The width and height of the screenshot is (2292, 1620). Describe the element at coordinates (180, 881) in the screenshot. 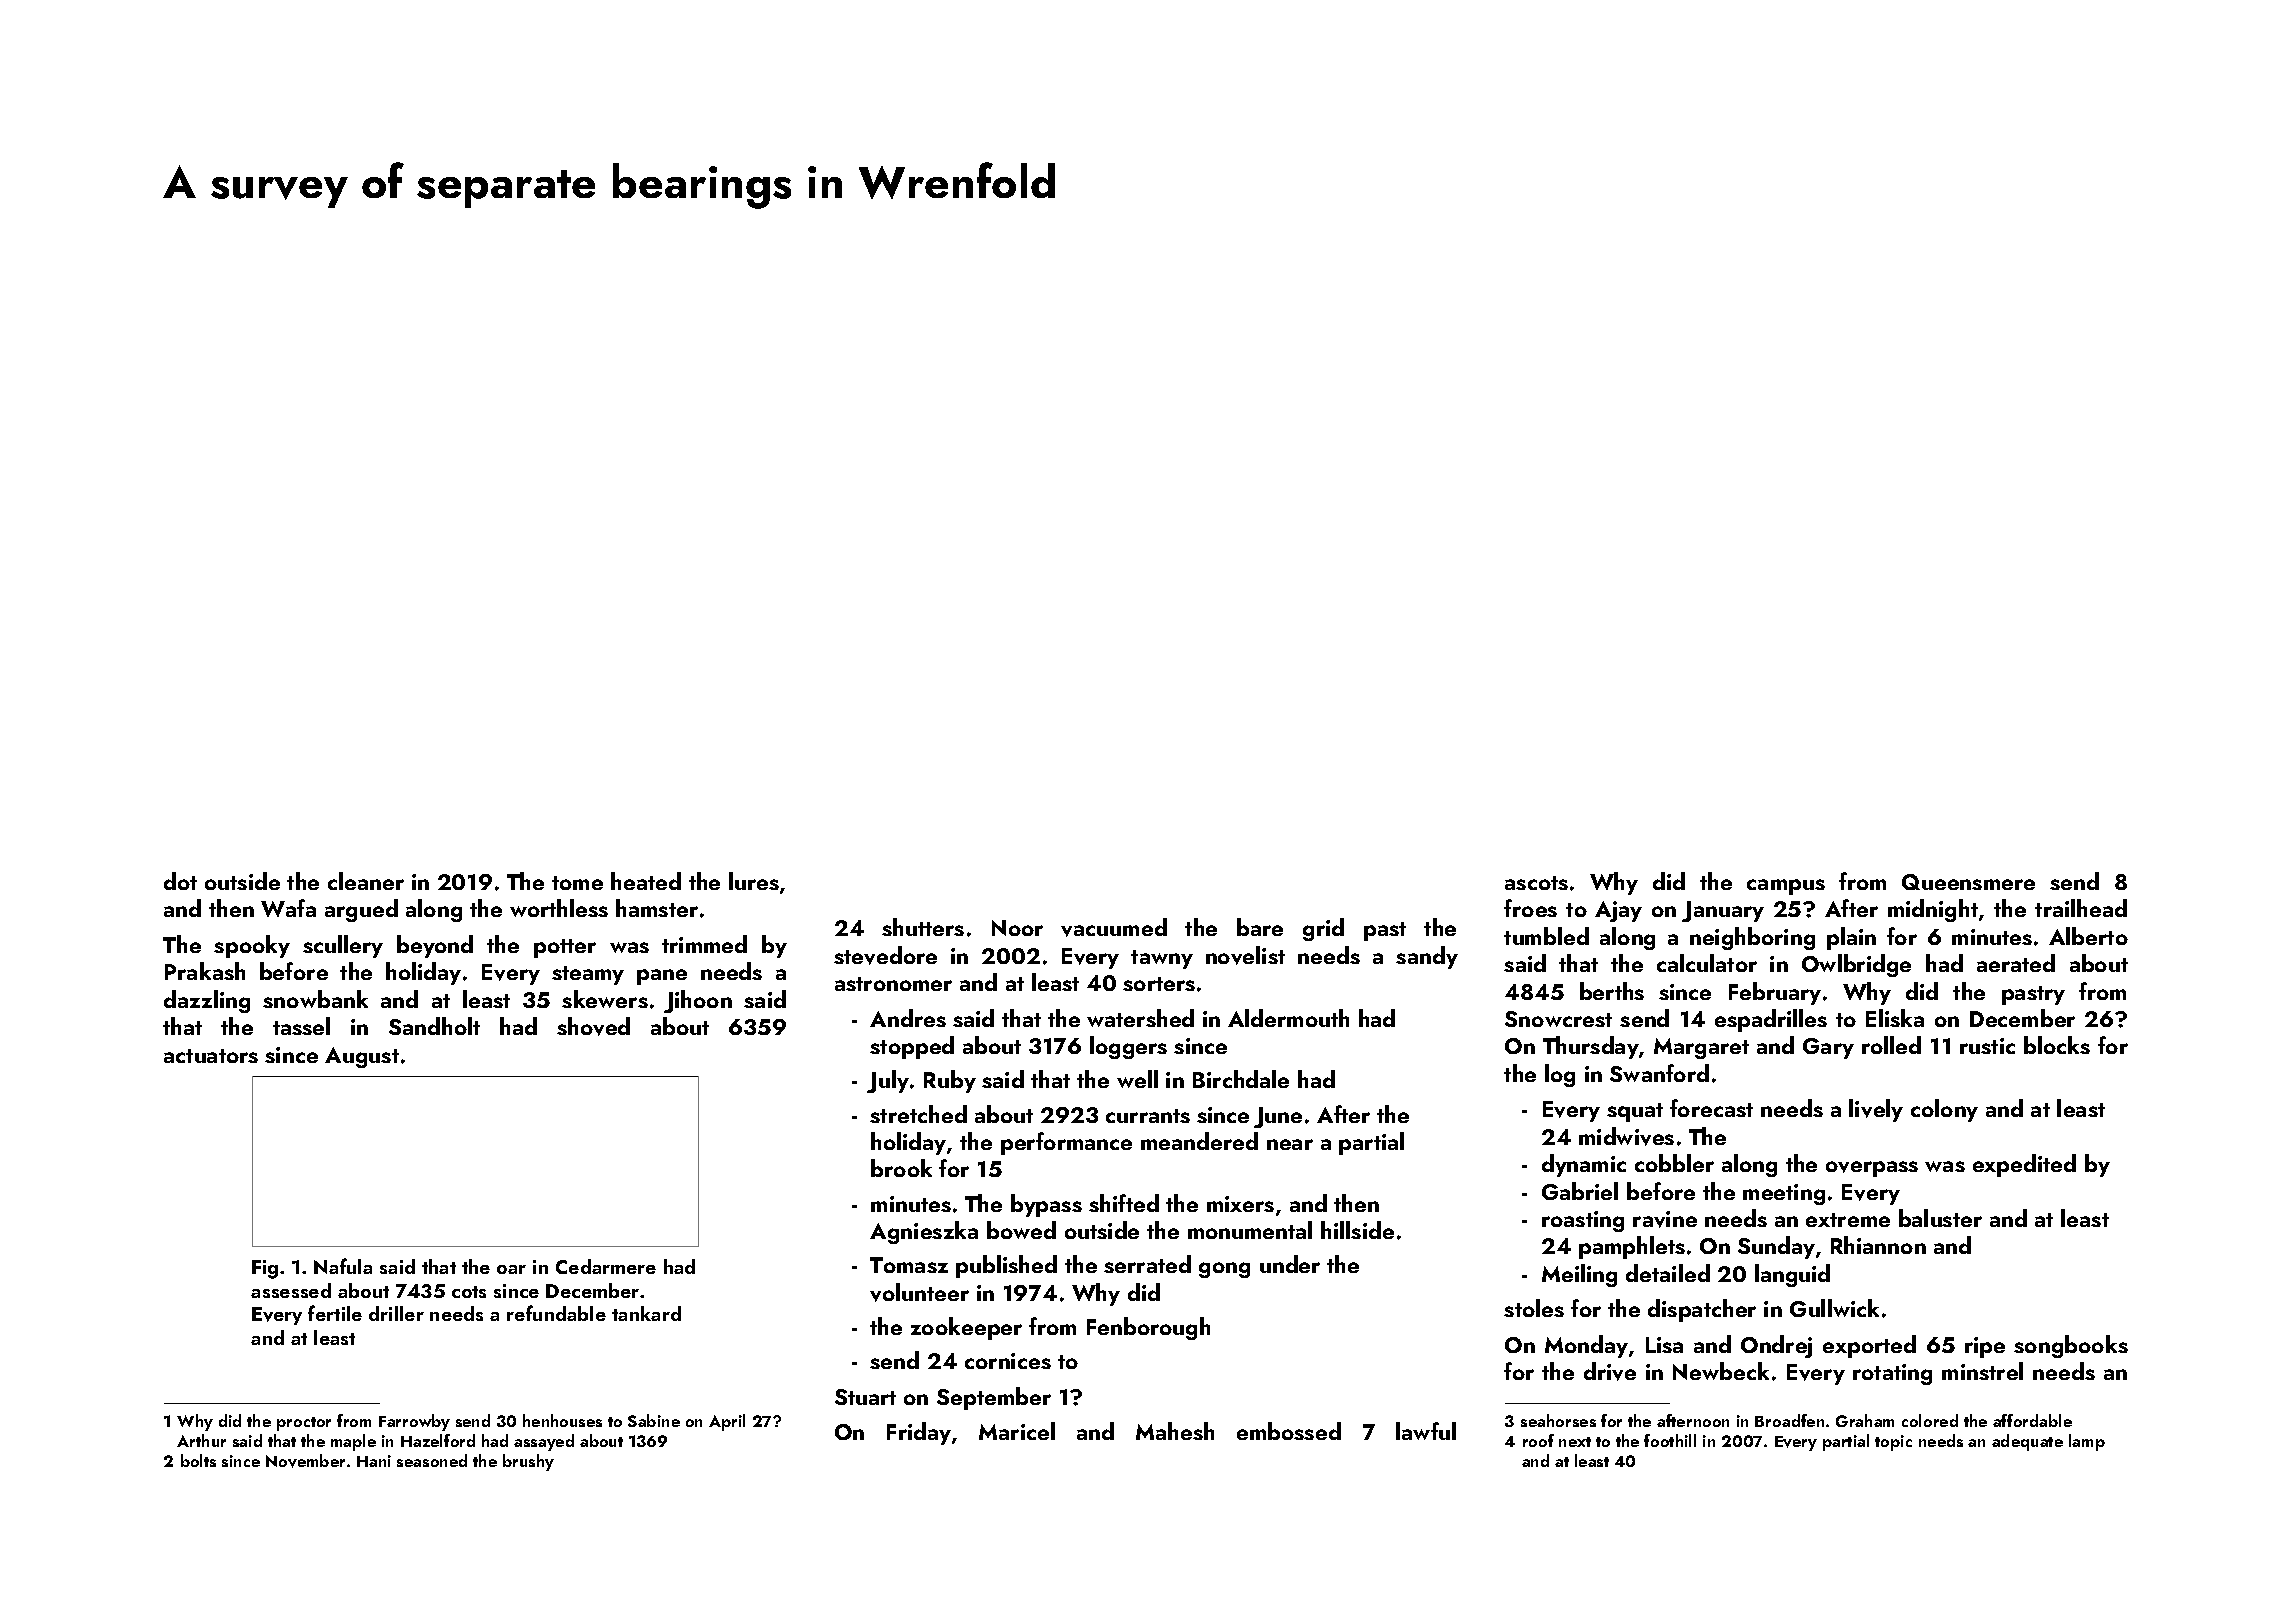

I see `dot` at that location.
